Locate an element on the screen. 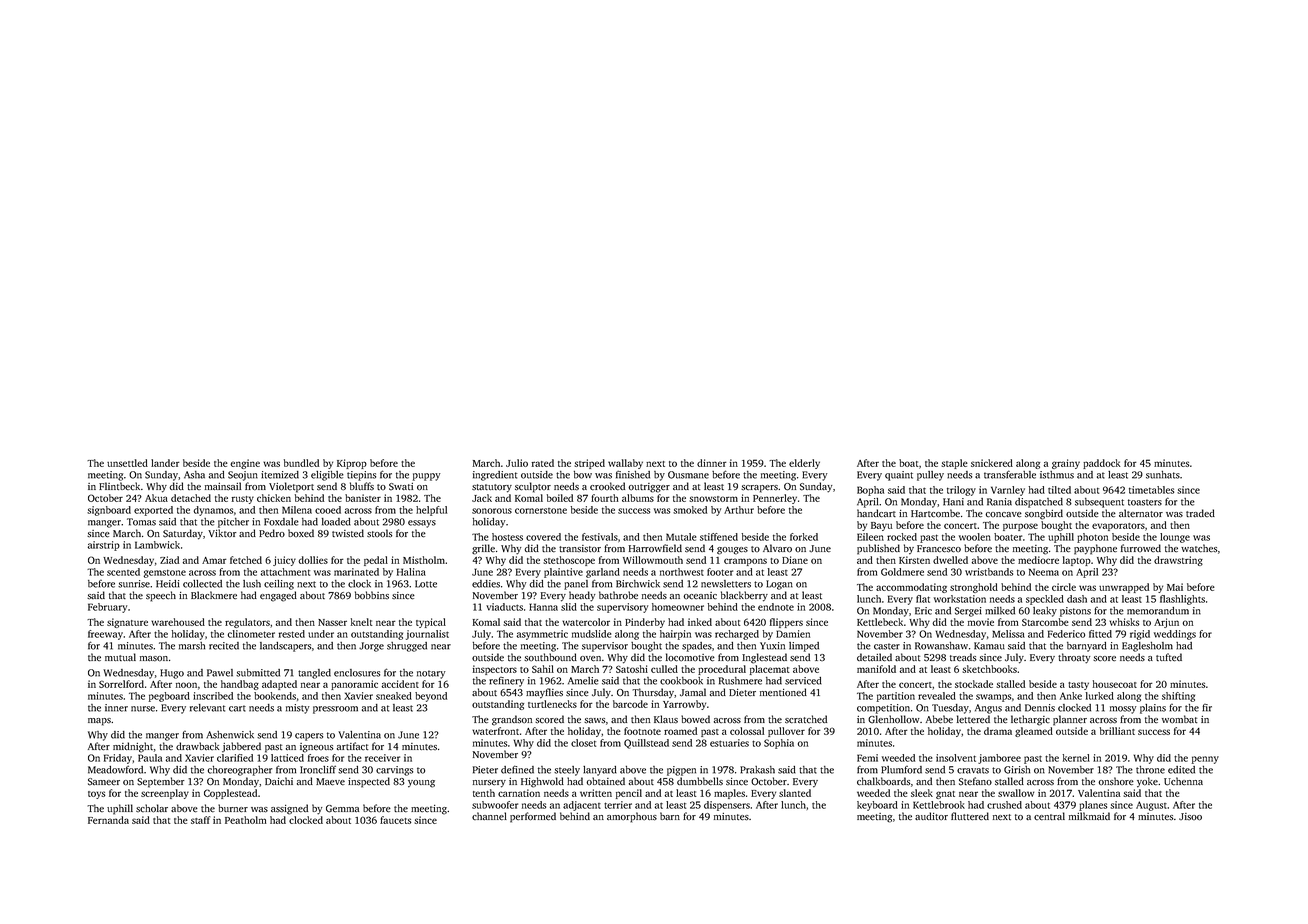 This screenshot has height=924, width=1308. freeway is located at coordinates (105, 635).
